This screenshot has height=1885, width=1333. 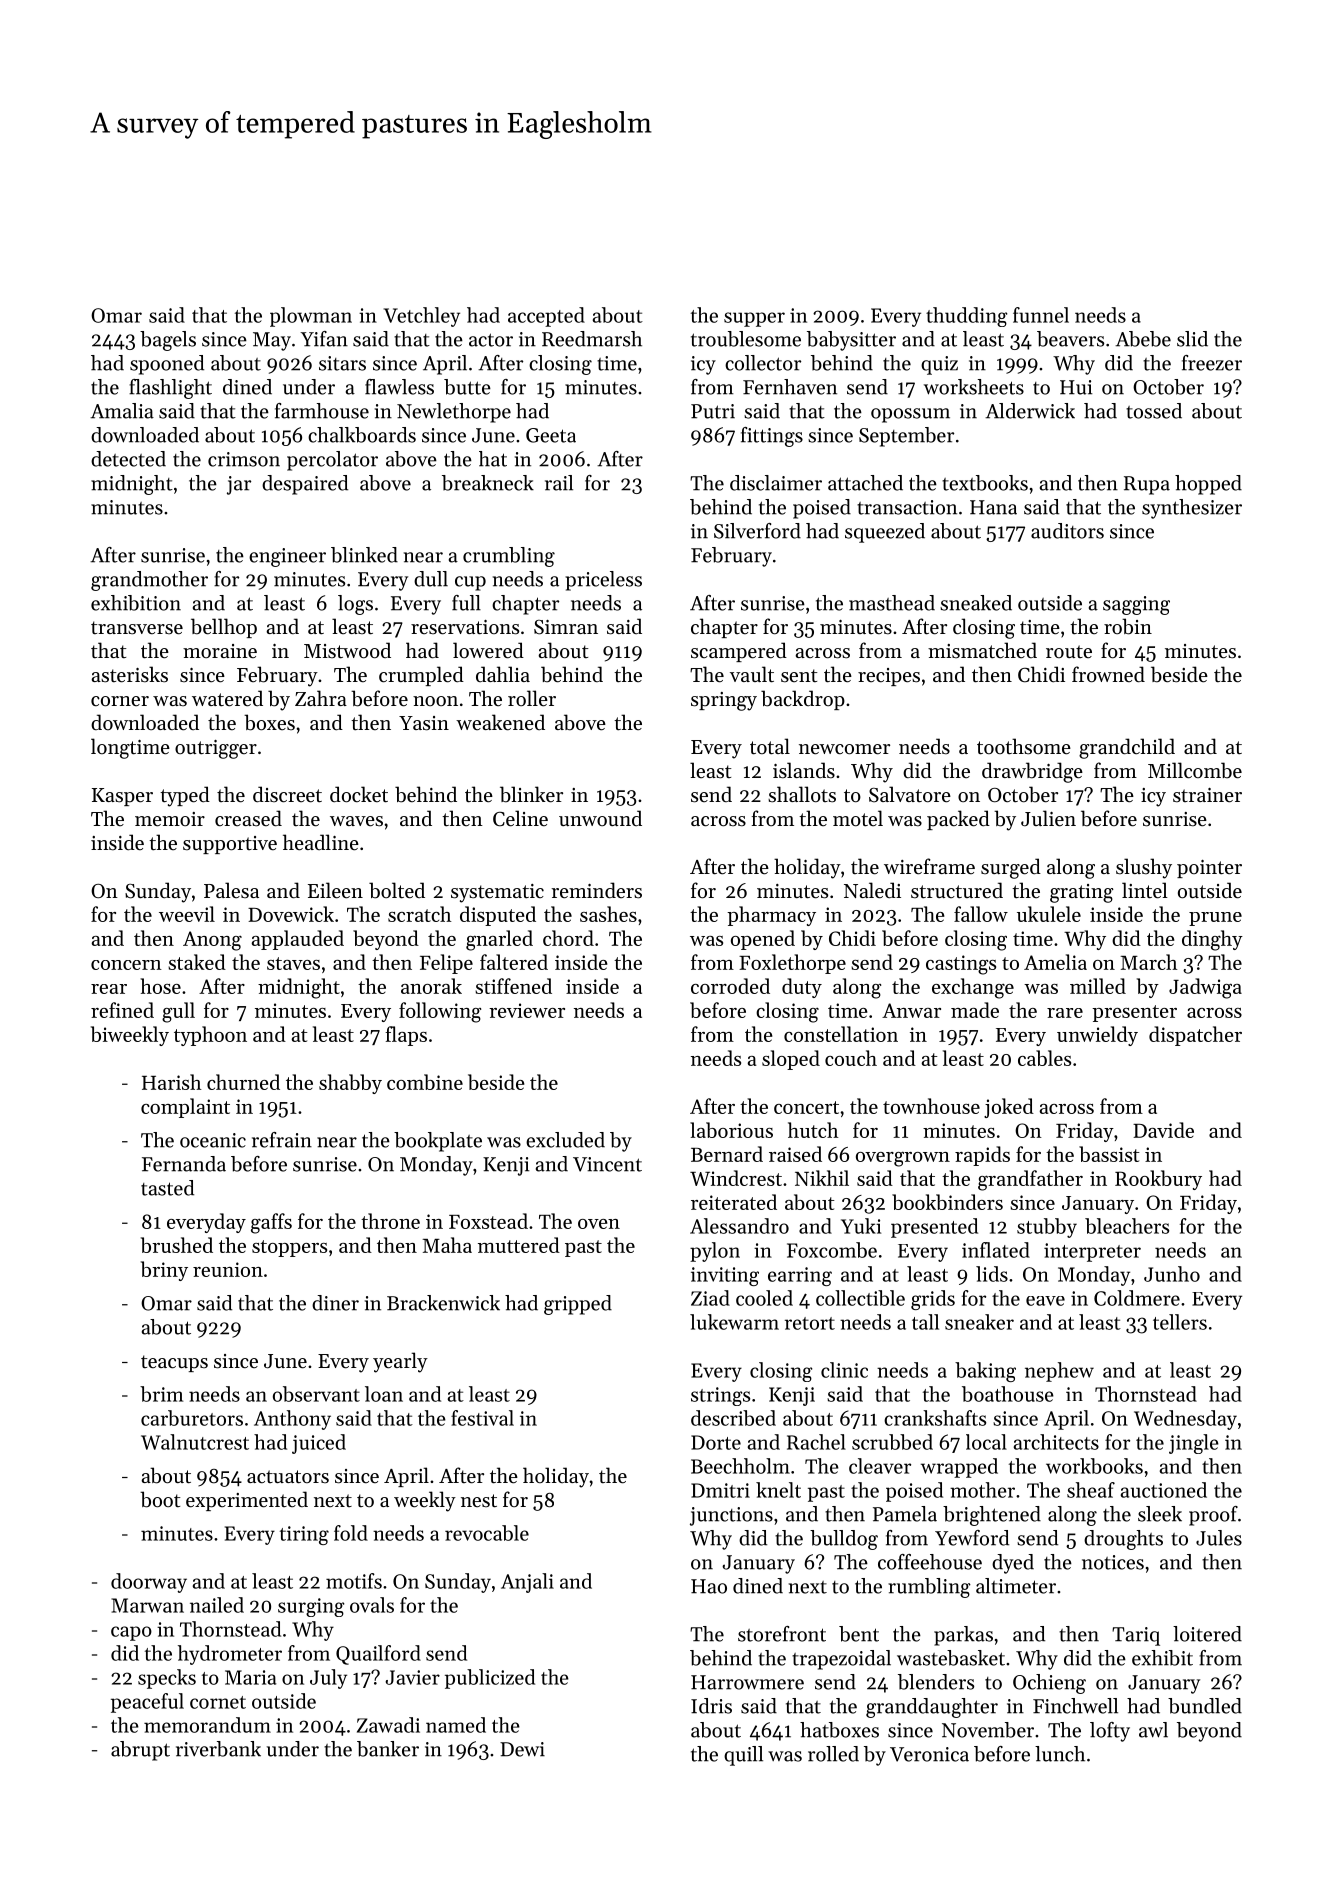 I want to click on lunch, so click(x=1060, y=1754).
